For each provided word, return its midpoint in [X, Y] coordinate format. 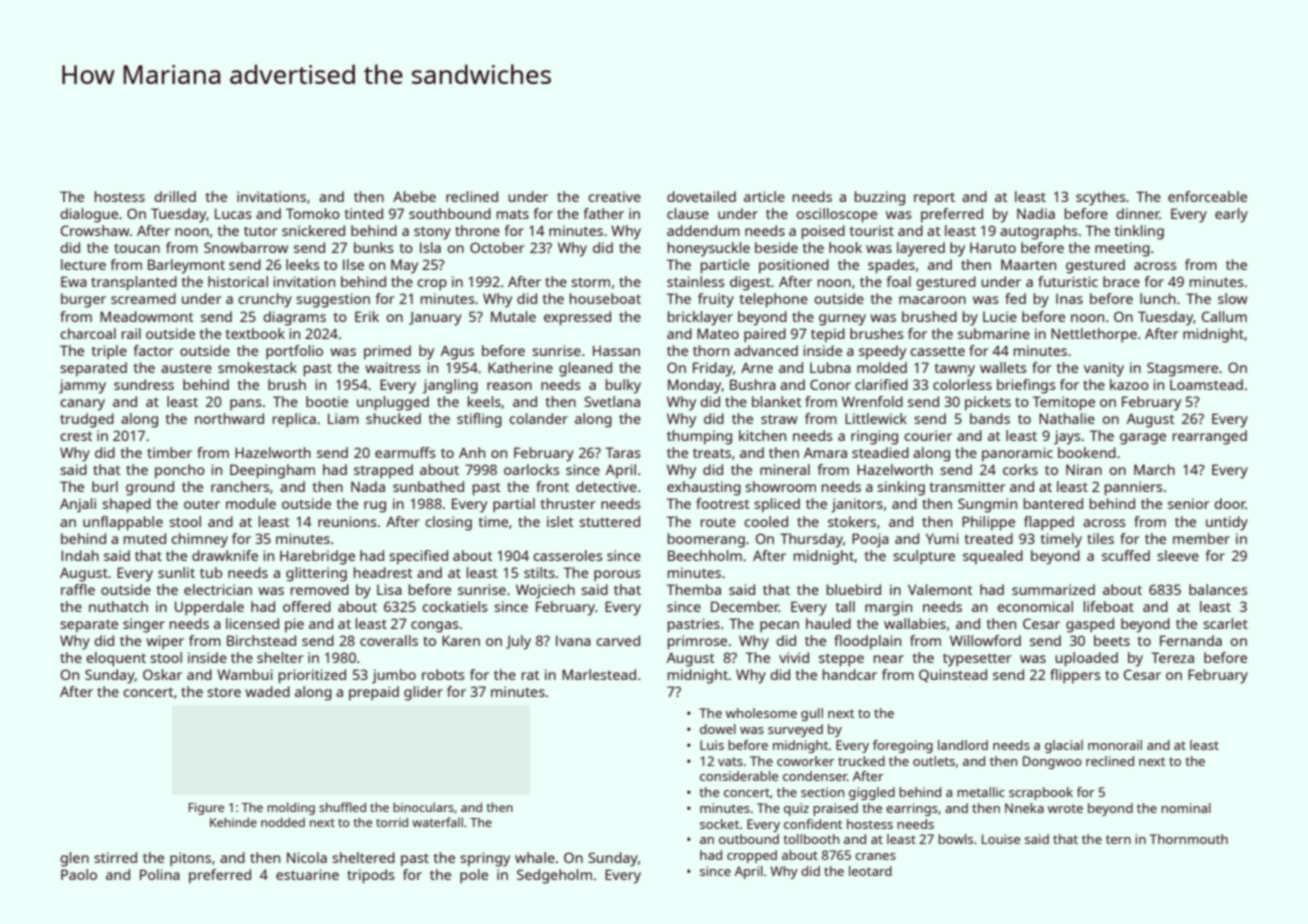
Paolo [79, 874]
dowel [718, 729]
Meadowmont [147, 316]
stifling [479, 420]
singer [144, 625]
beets [1112, 640]
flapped [1049, 523]
